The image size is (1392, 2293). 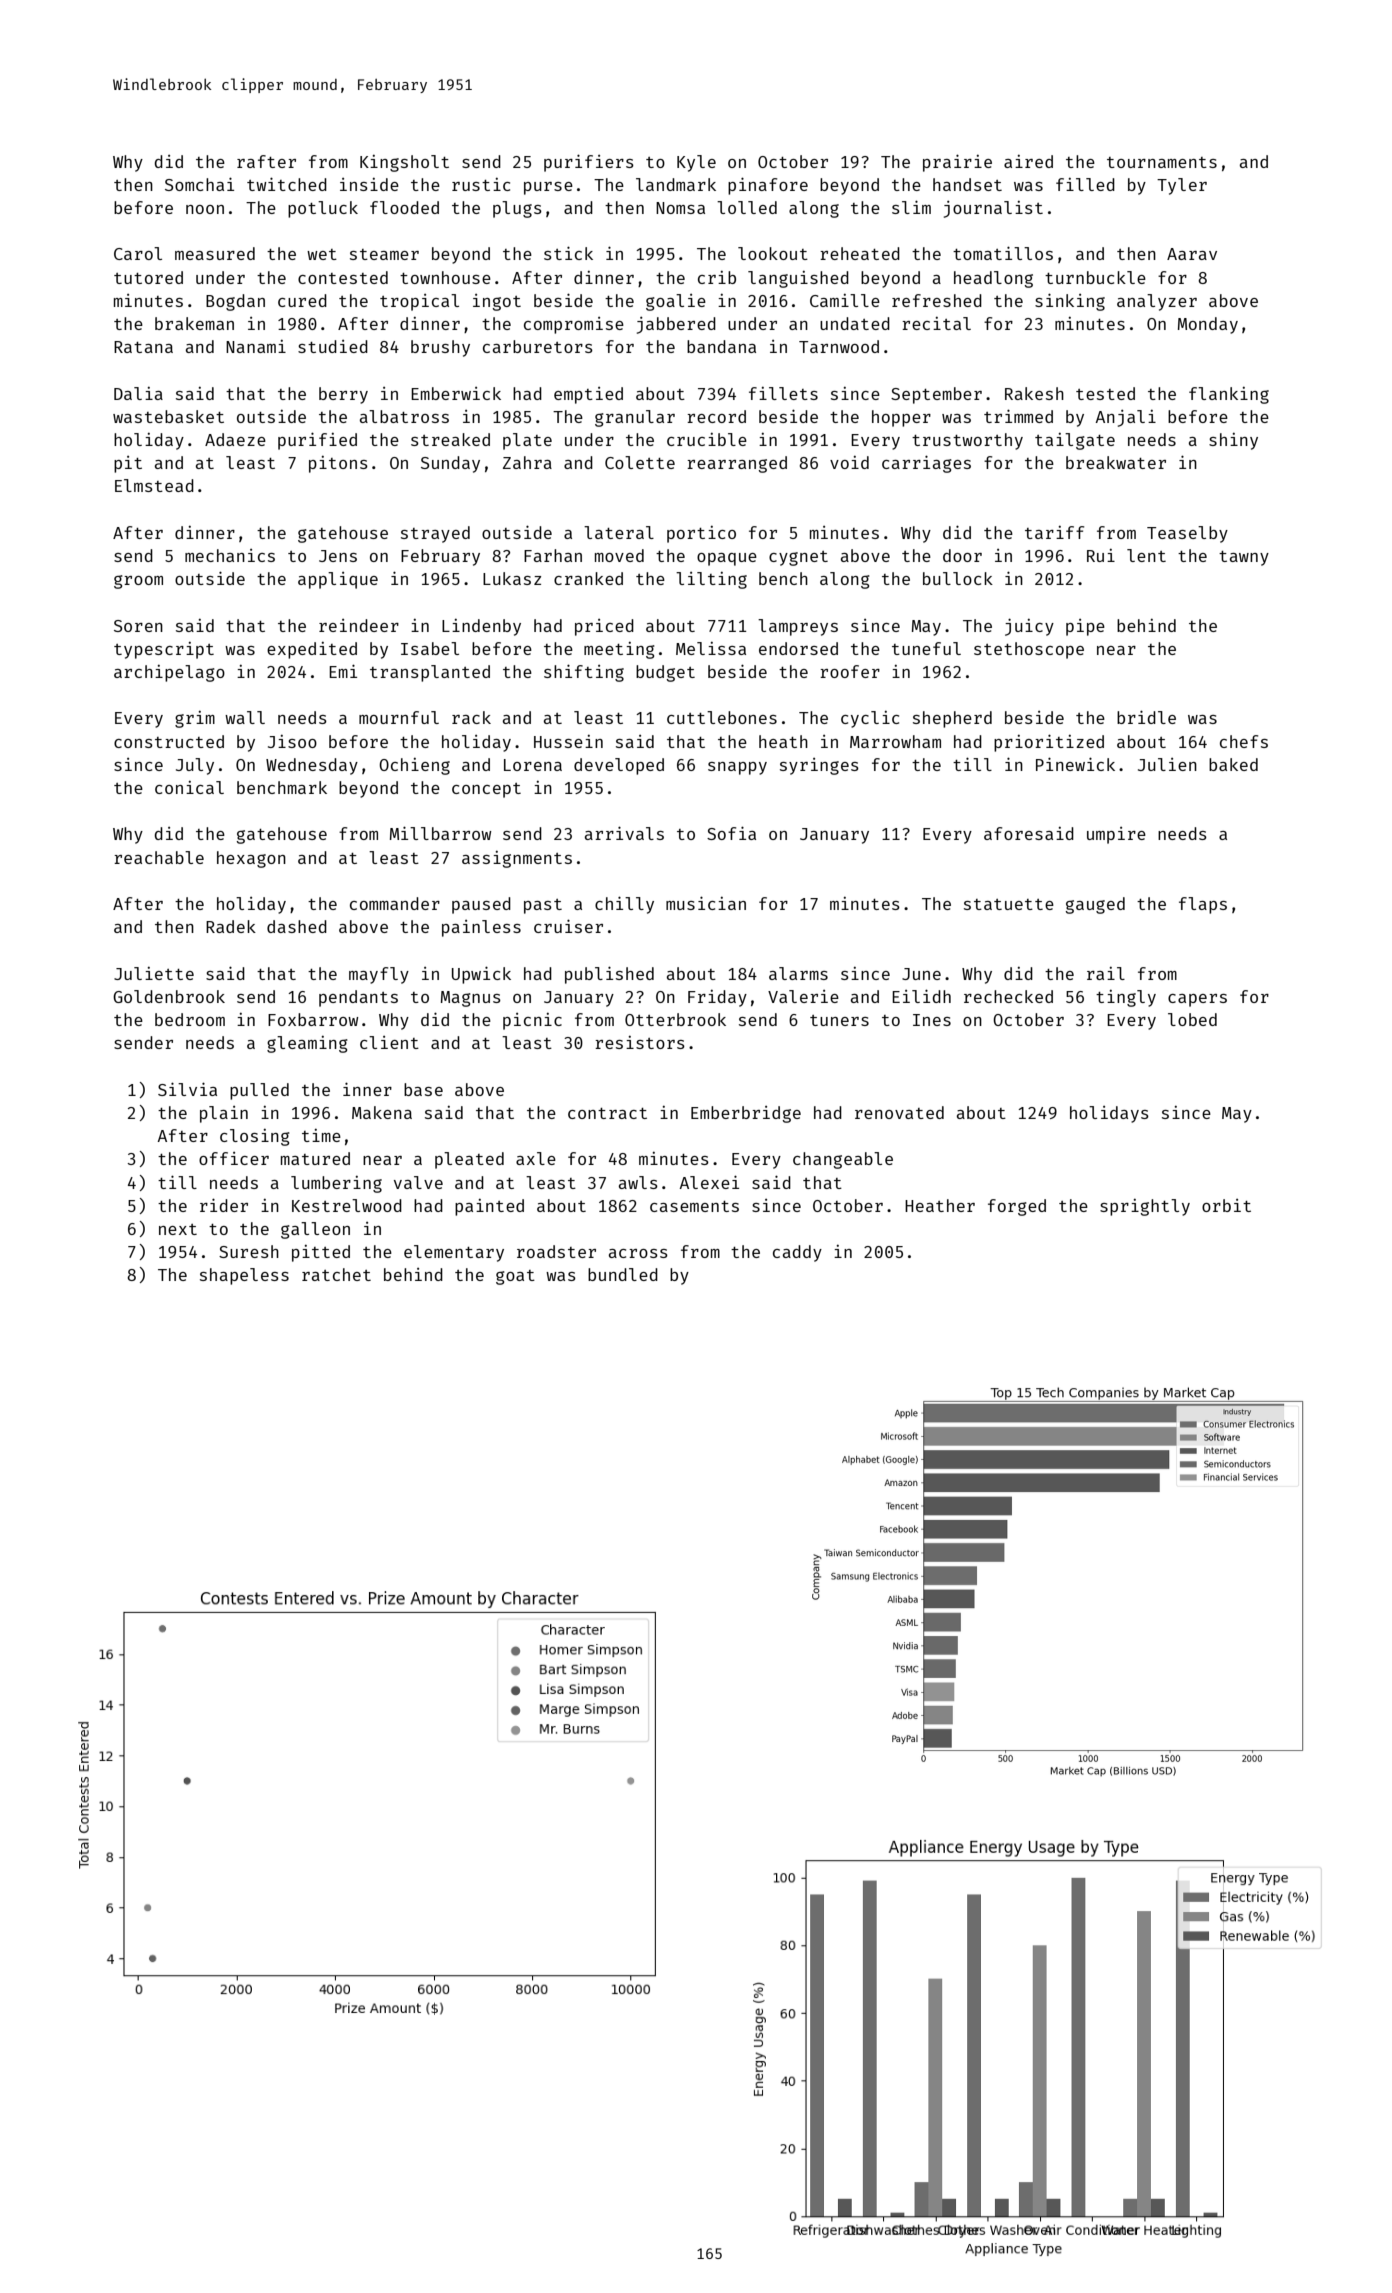 What do you see at coordinates (1009, 904) in the screenshot?
I see `statuette` at bounding box center [1009, 904].
